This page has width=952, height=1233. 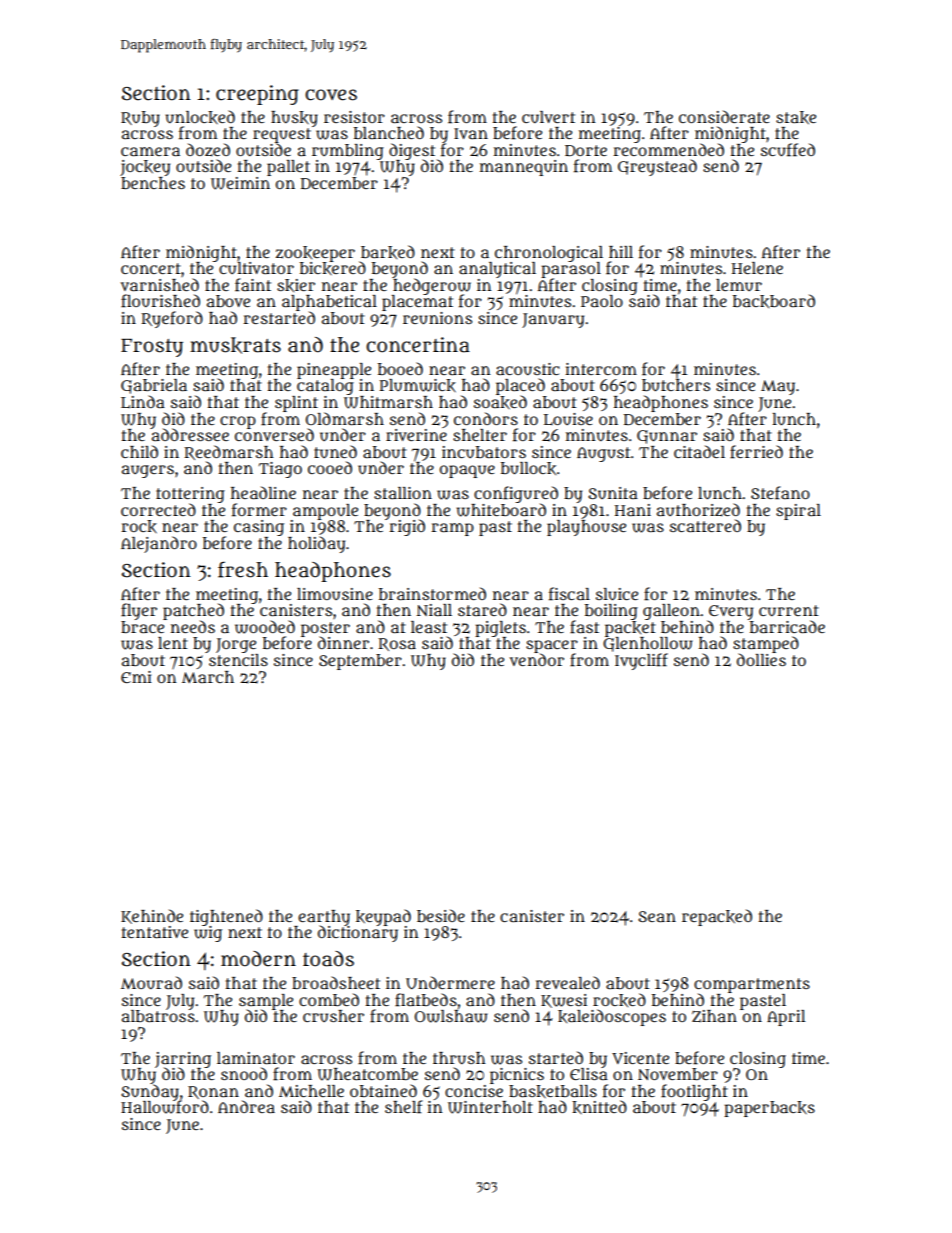 What do you see at coordinates (471, 133) in the page?
I see `Ivan` at bounding box center [471, 133].
